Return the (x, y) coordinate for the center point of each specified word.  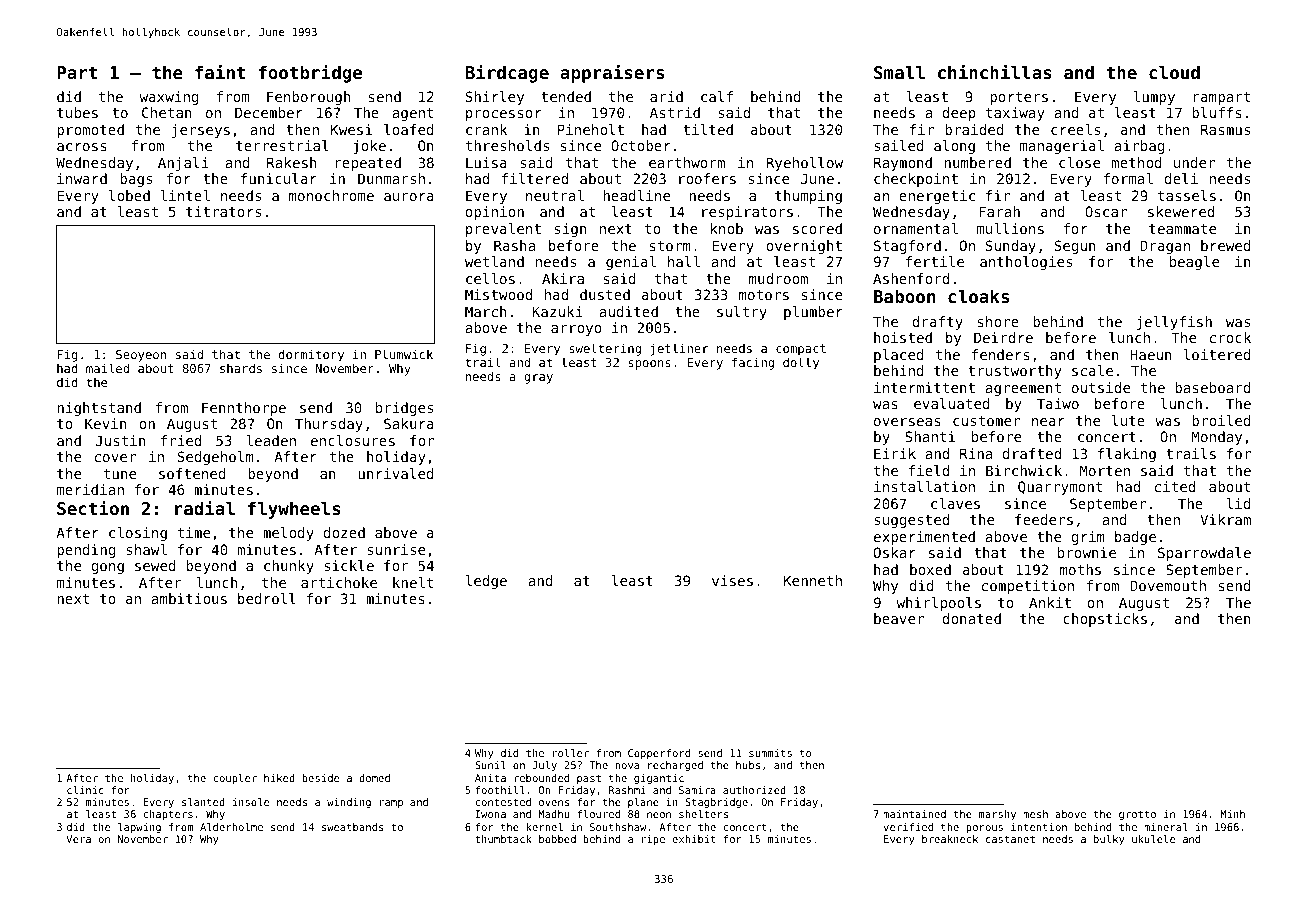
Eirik (895, 453)
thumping (808, 197)
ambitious (189, 598)
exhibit (694, 839)
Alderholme (231, 827)
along (954, 147)
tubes (77, 112)
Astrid (675, 112)
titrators (223, 211)
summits (770, 753)
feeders (1044, 519)
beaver (899, 618)
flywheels (294, 510)
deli (1181, 178)
